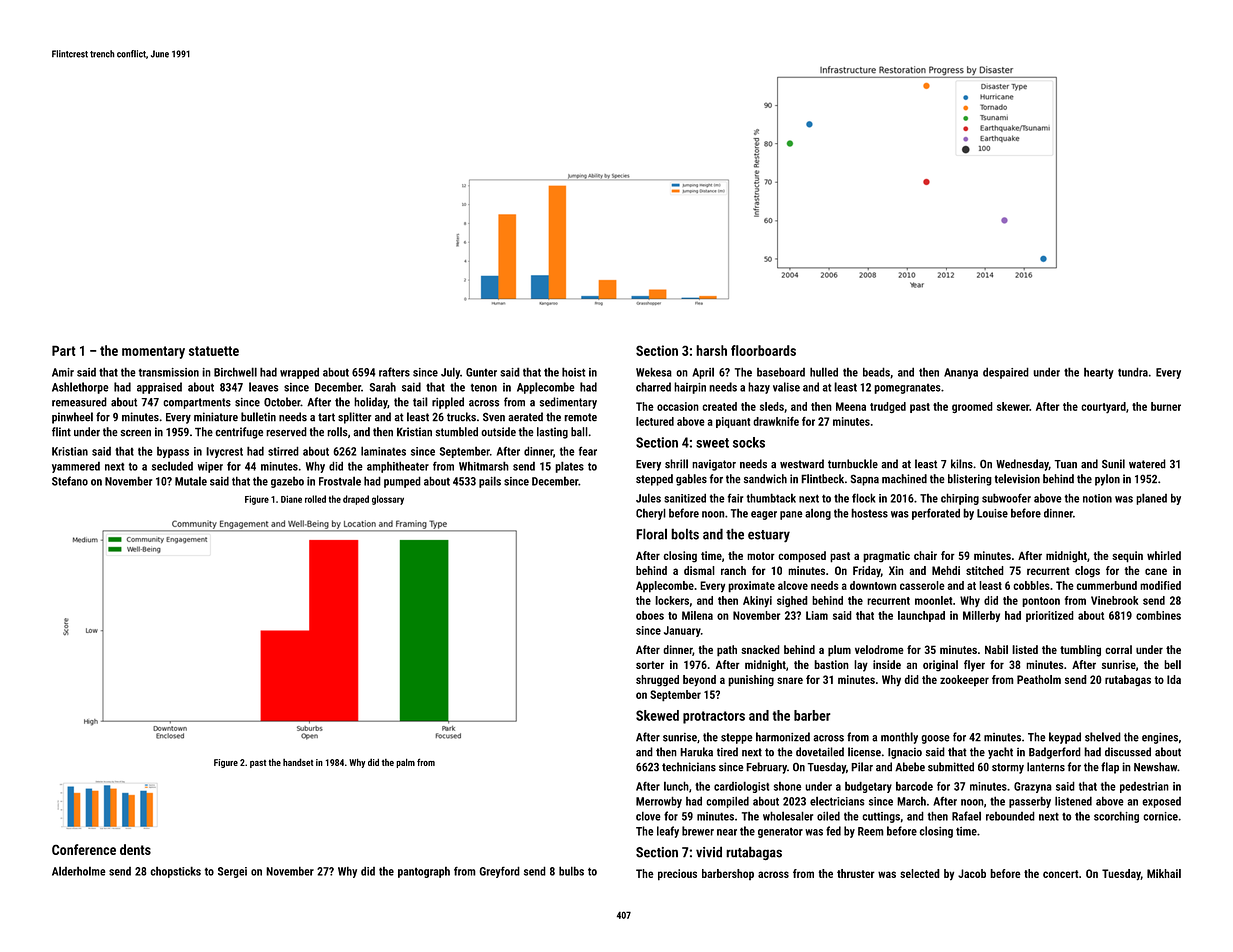 The height and width of the image is (952, 1233). Describe the element at coordinates (817, 615) in the image. I see `Liam` at that location.
